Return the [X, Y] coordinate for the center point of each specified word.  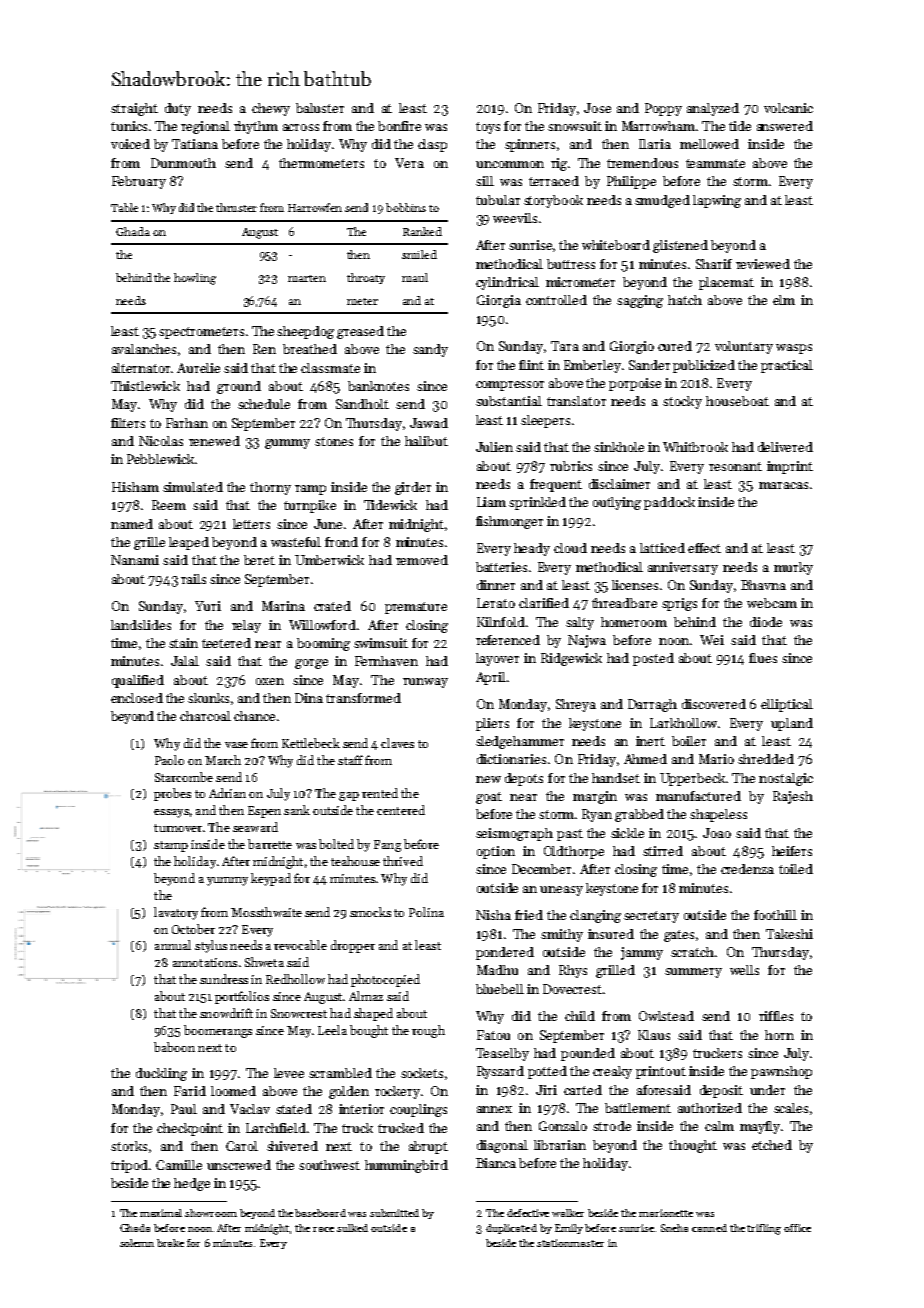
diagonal [502, 1146]
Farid [190, 1091]
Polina [426, 912]
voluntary [744, 347]
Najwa [587, 641]
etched [772, 1145]
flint [531, 365]
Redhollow [295, 979]
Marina [283, 606]
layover [497, 659]
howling [195, 279]
